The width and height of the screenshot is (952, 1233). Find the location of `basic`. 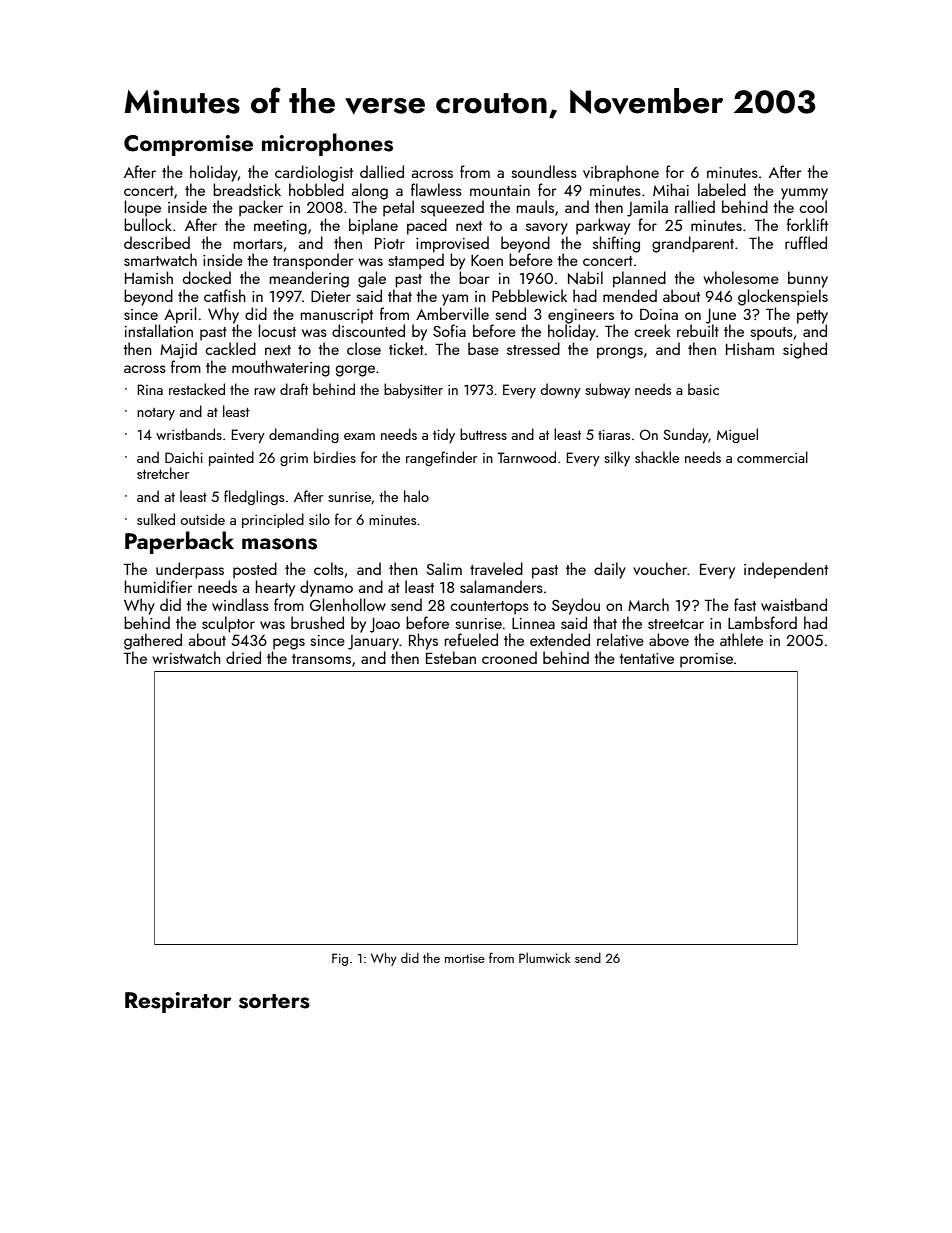

basic is located at coordinates (703, 389).
